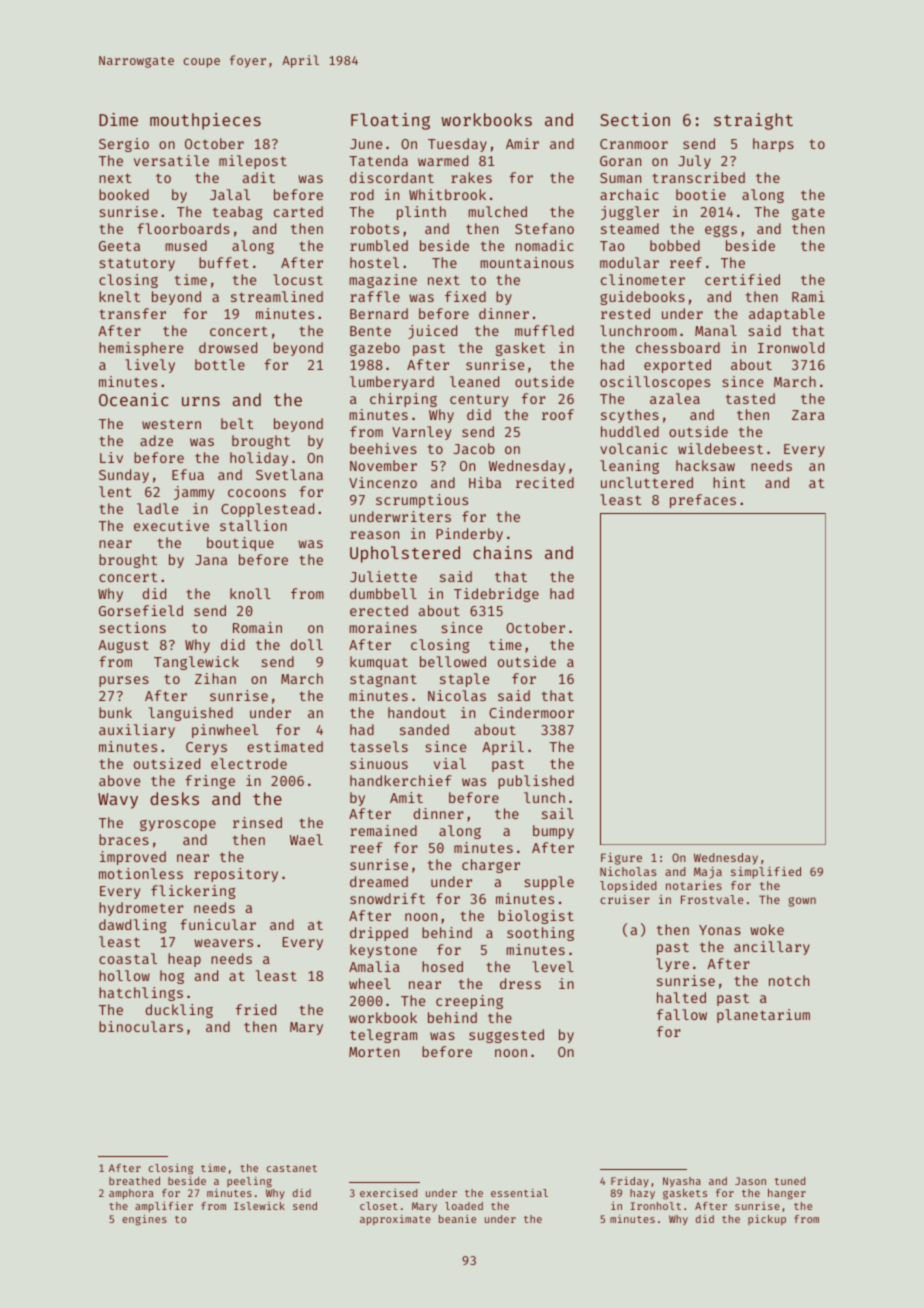 This screenshot has height=1308, width=924. What do you see at coordinates (457, 1218) in the screenshot?
I see `beanie` at bounding box center [457, 1218].
